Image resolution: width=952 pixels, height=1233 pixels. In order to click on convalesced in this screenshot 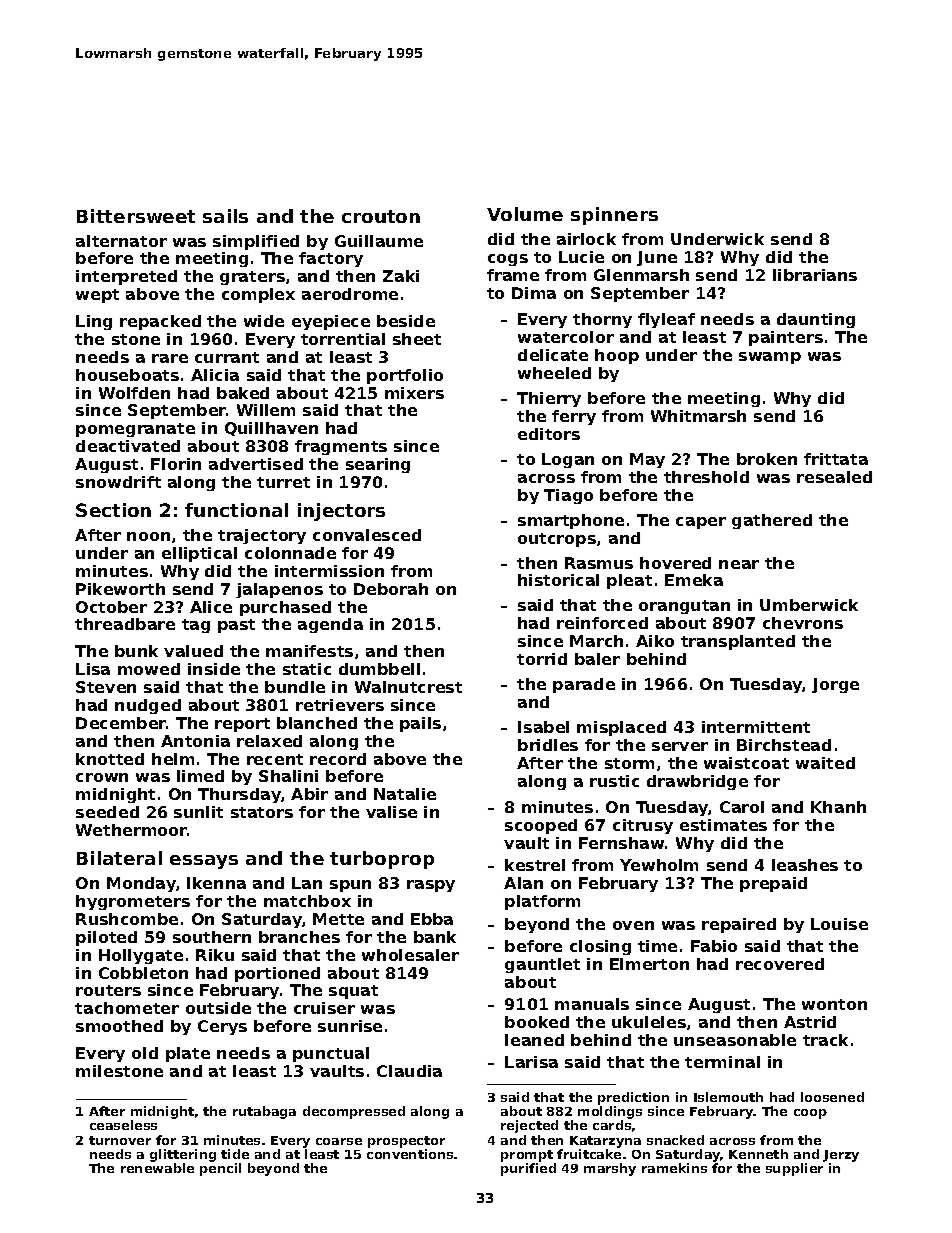, I will do `click(367, 535)`.
